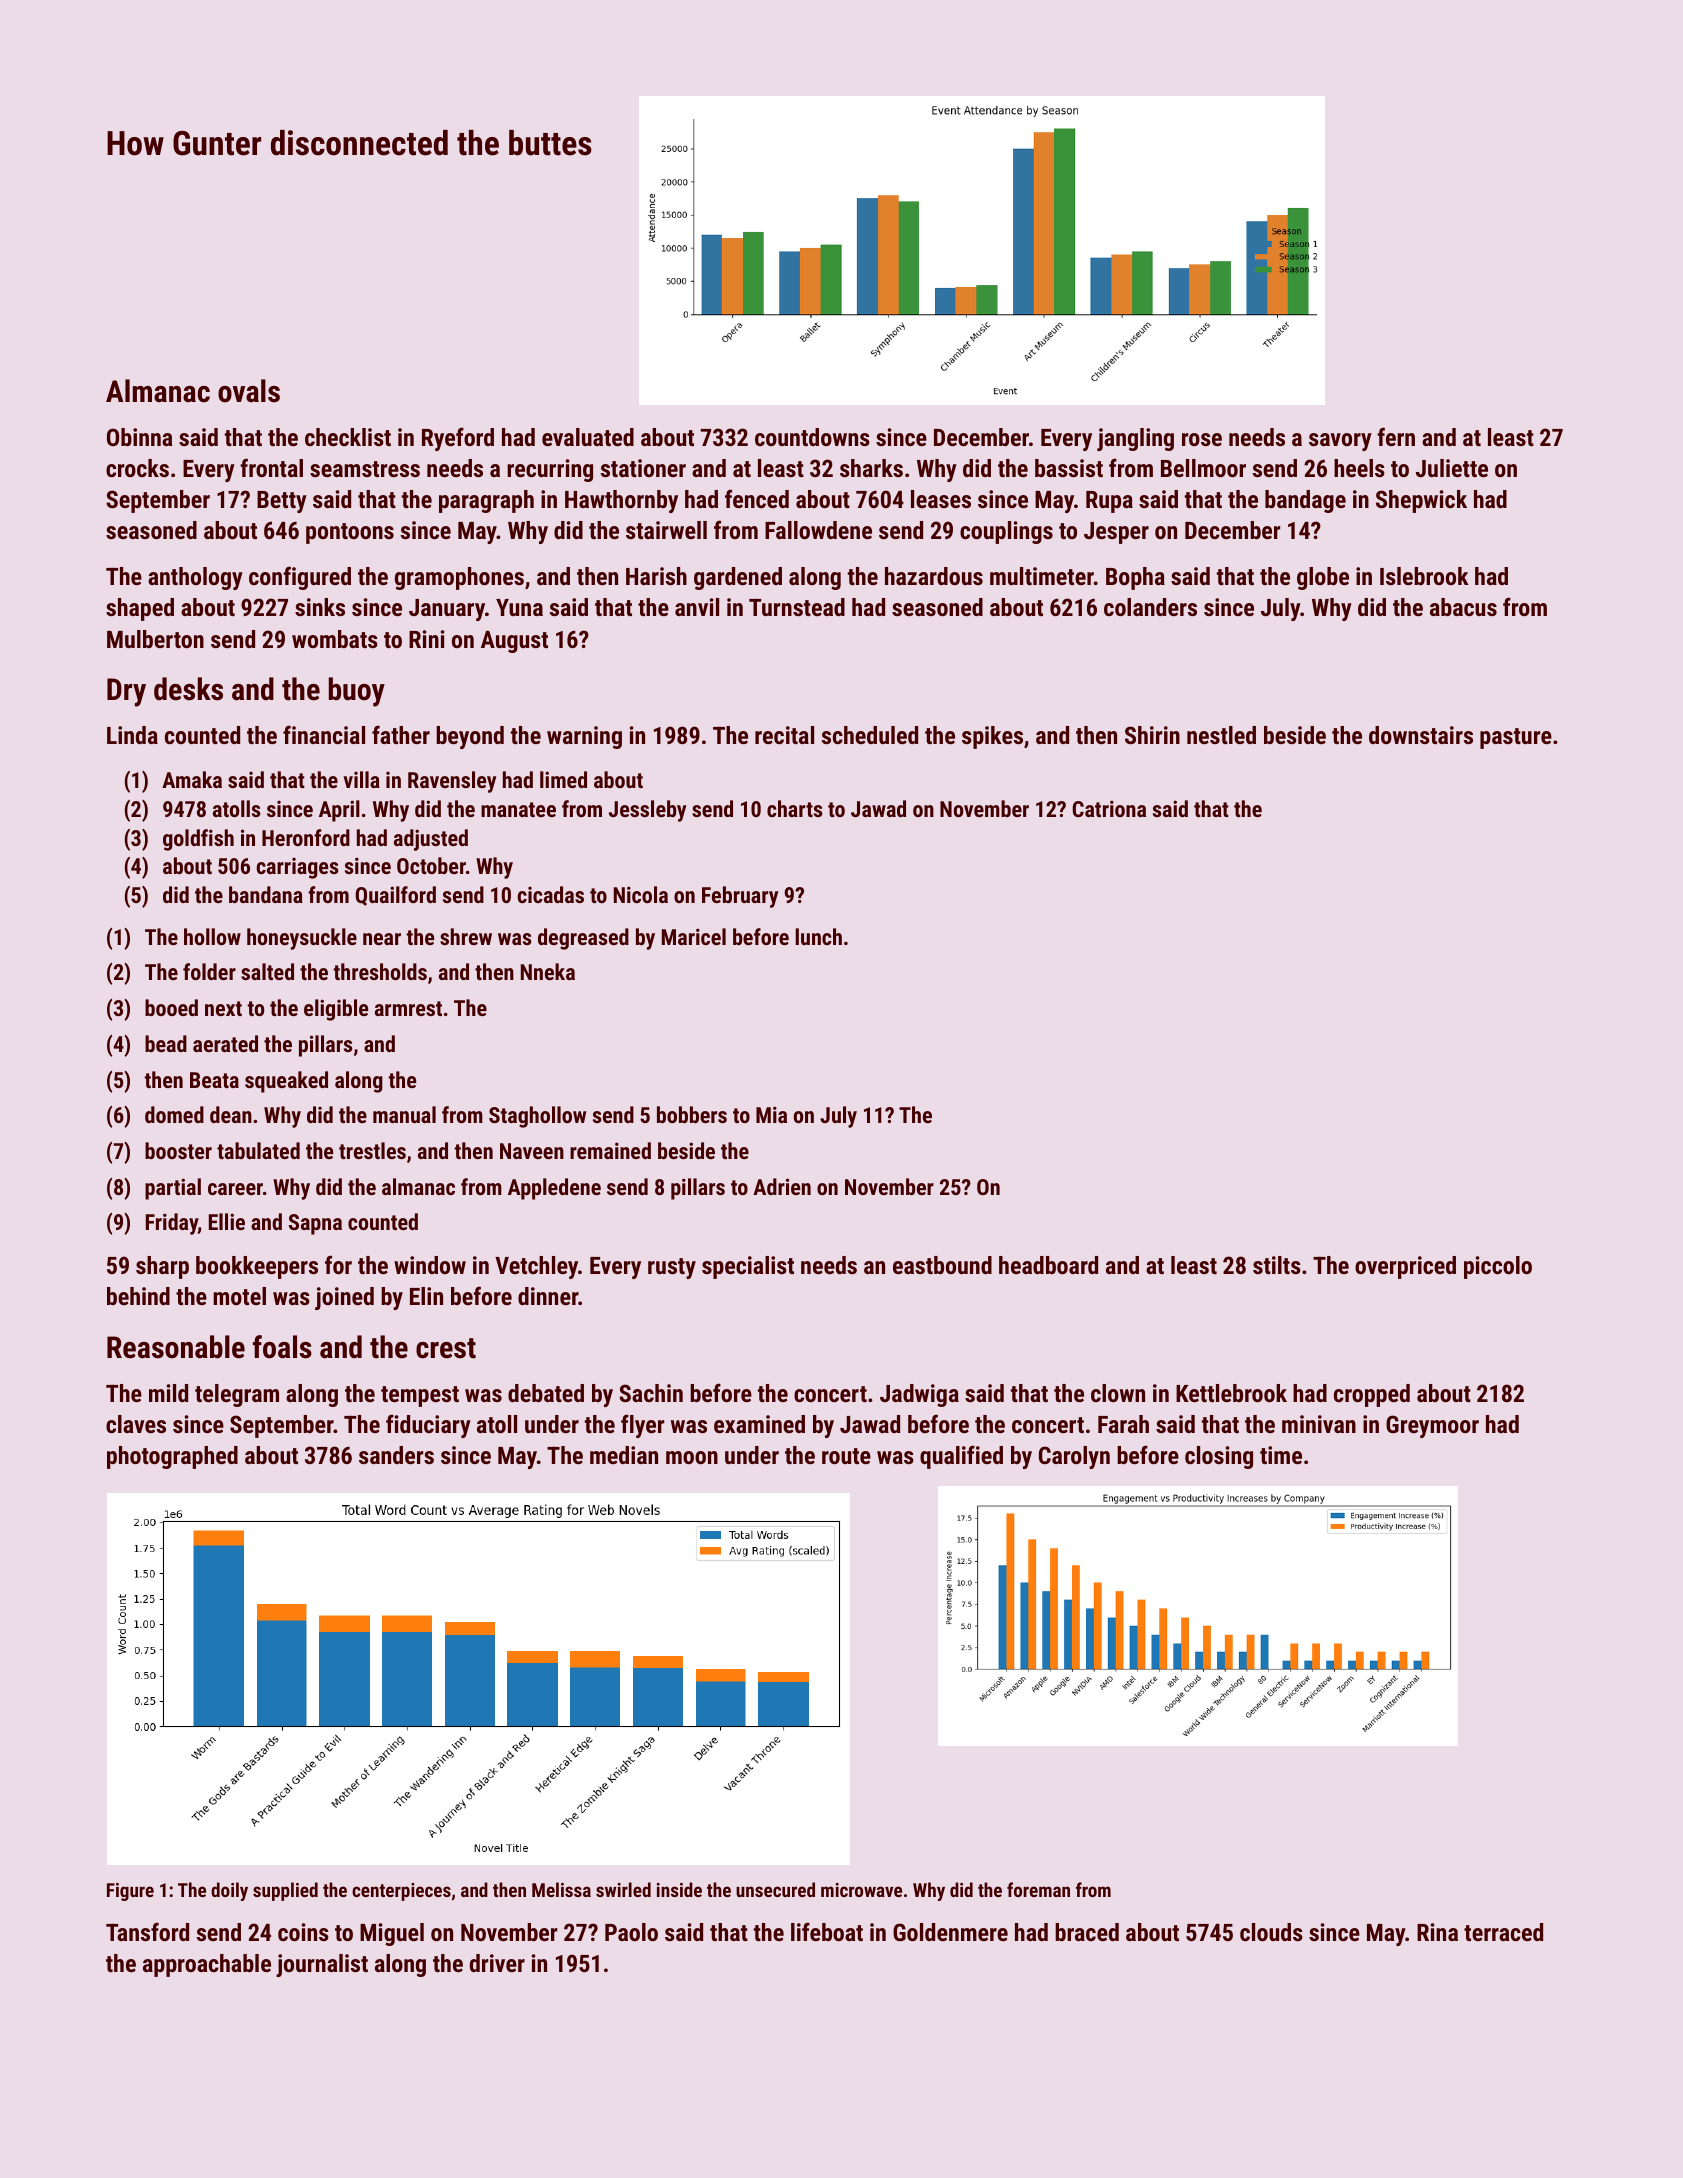 This image has height=2178, width=1683. What do you see at coordinates (631, 1932) in the image?
I see `Paolo` at bounding box center [631, 1932].
